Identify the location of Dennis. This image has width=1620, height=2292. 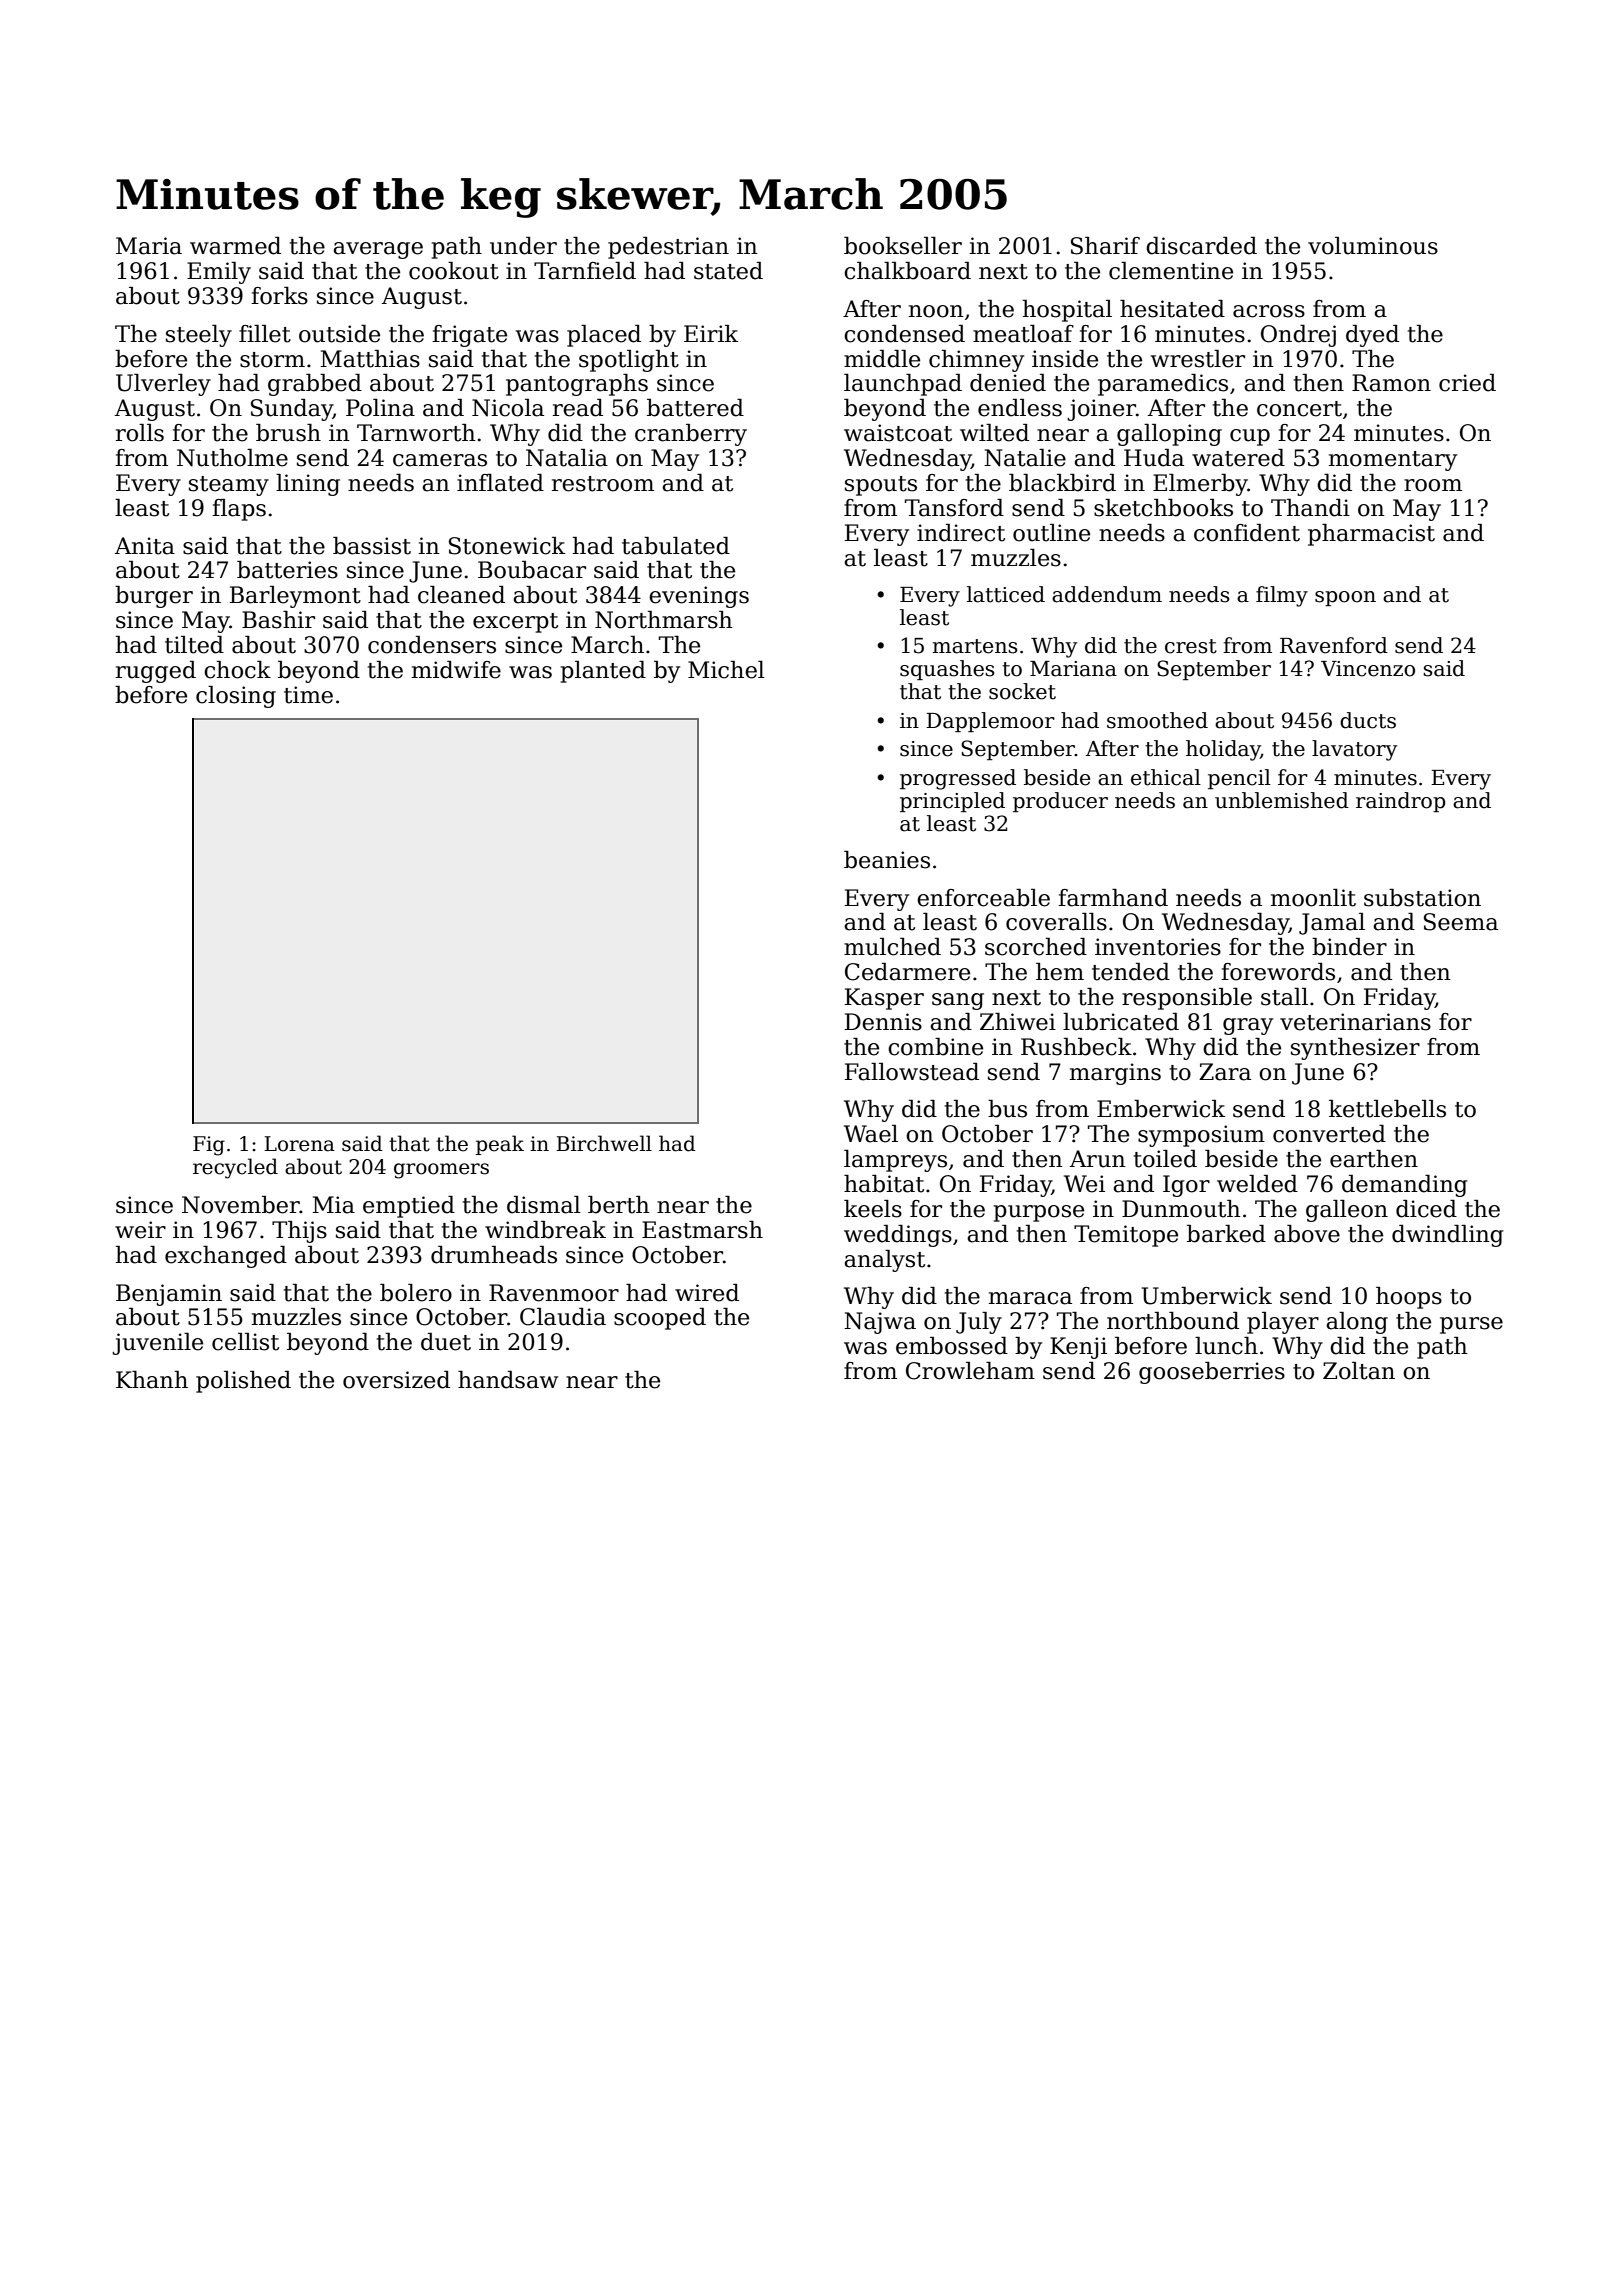
(883, 1022).
